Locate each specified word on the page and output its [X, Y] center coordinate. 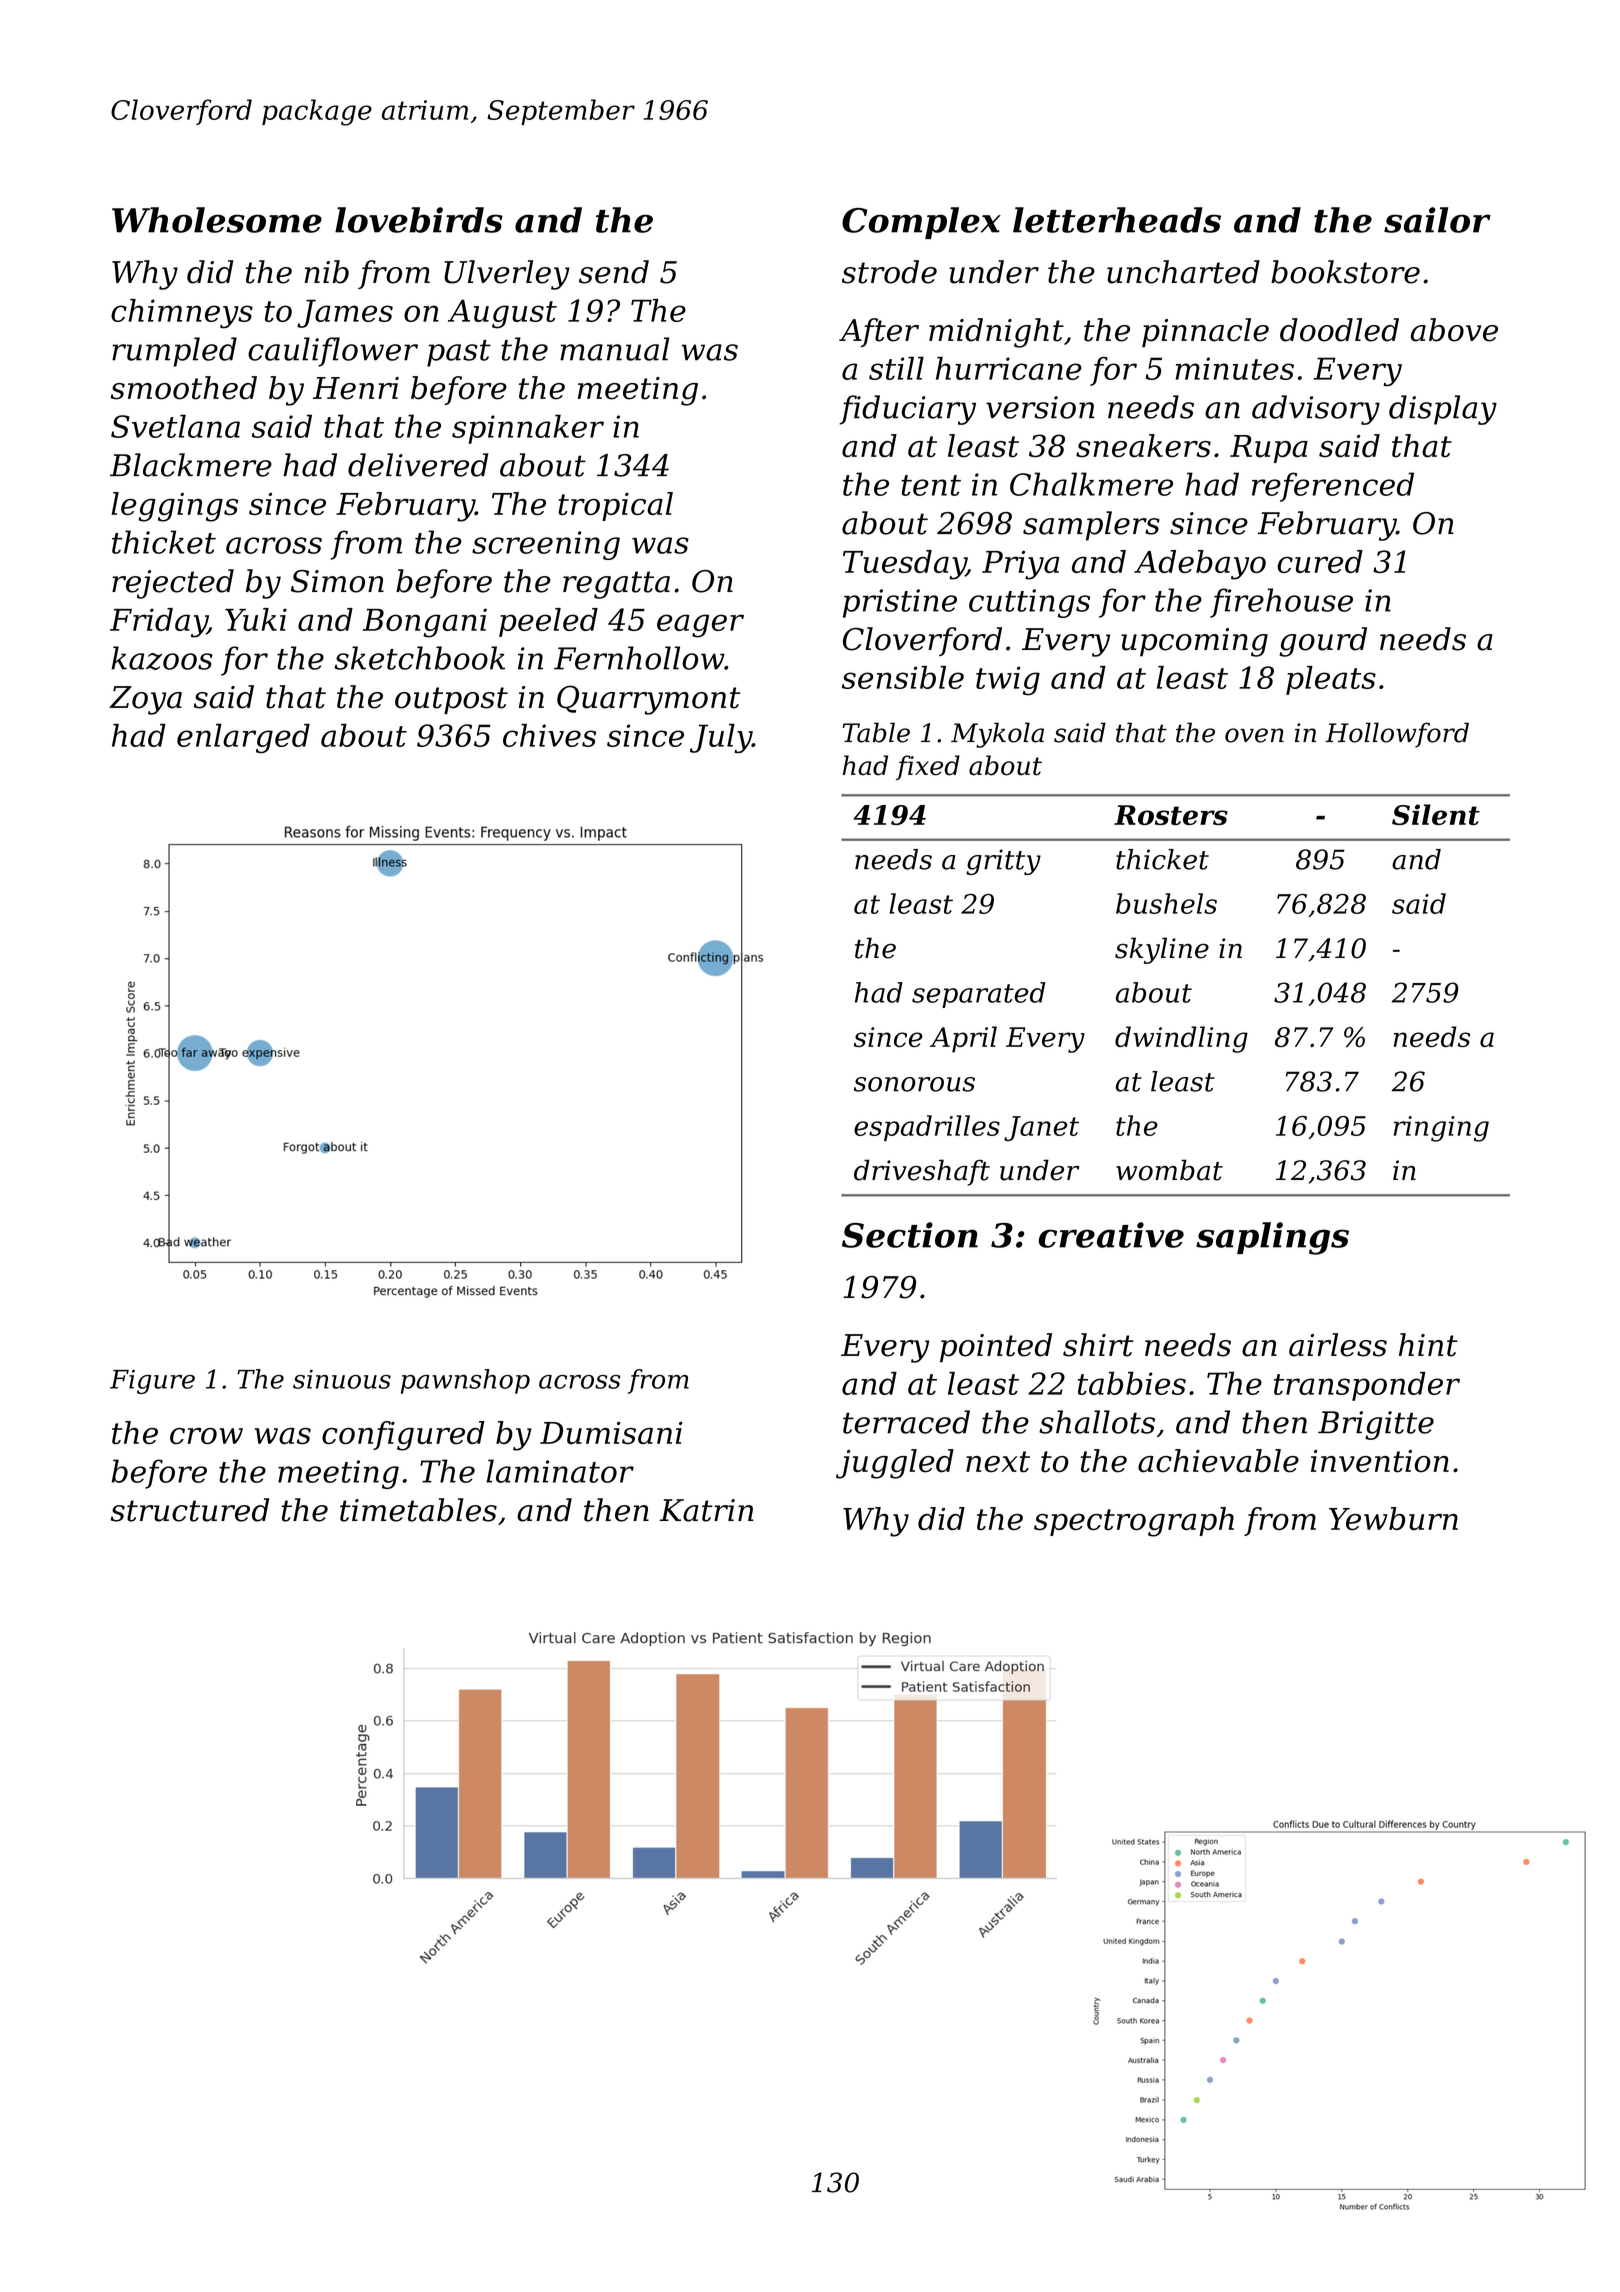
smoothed [184, 388]
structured [190, 1510]
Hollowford [1397, 735]
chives [549, 735]
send [614, 272]
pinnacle [1205, 332]
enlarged [243, 738]
